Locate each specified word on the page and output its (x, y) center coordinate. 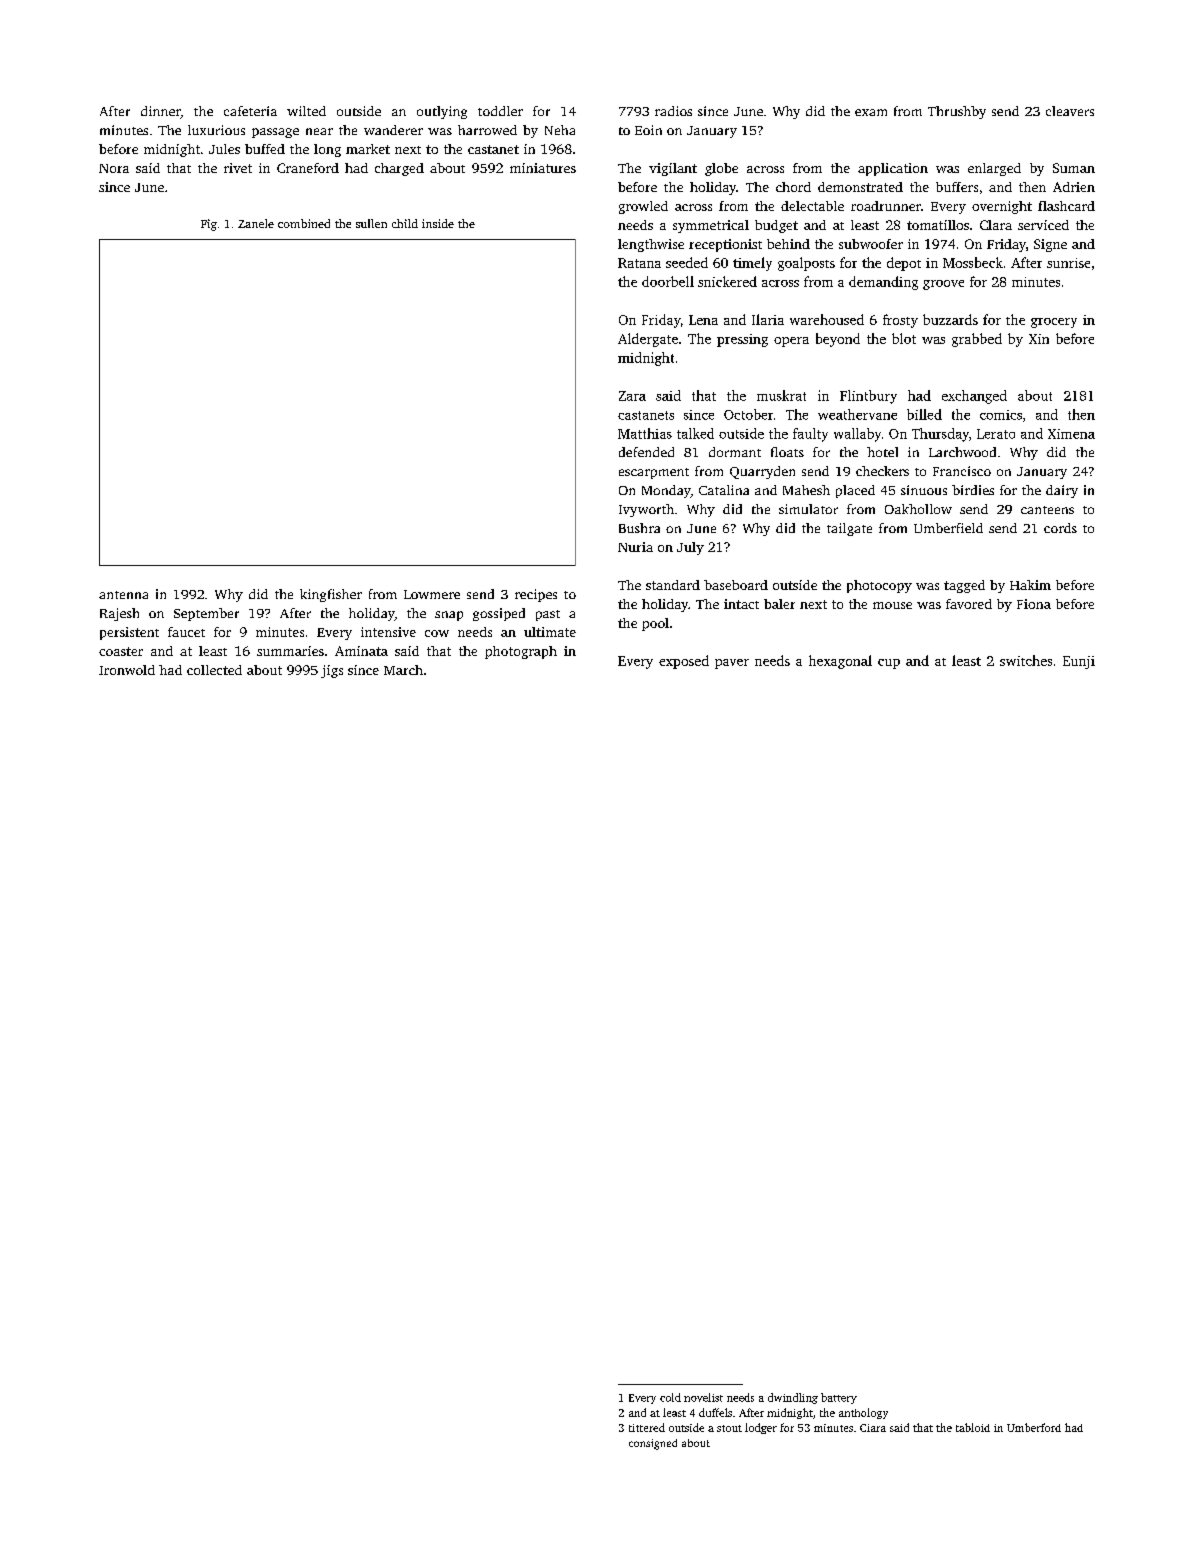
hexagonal (840, 662)
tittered (647, 1427)
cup (889, 664)
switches (1026, 660)
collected (214, 670)
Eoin (648, 130)
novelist (703, 1397)
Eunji (1079, 662)
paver (732, 664)
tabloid (973, 1427)
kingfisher (331, 595)
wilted (306, 111)
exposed (684, 662)
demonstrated (860, 187)
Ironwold (127, 670)
